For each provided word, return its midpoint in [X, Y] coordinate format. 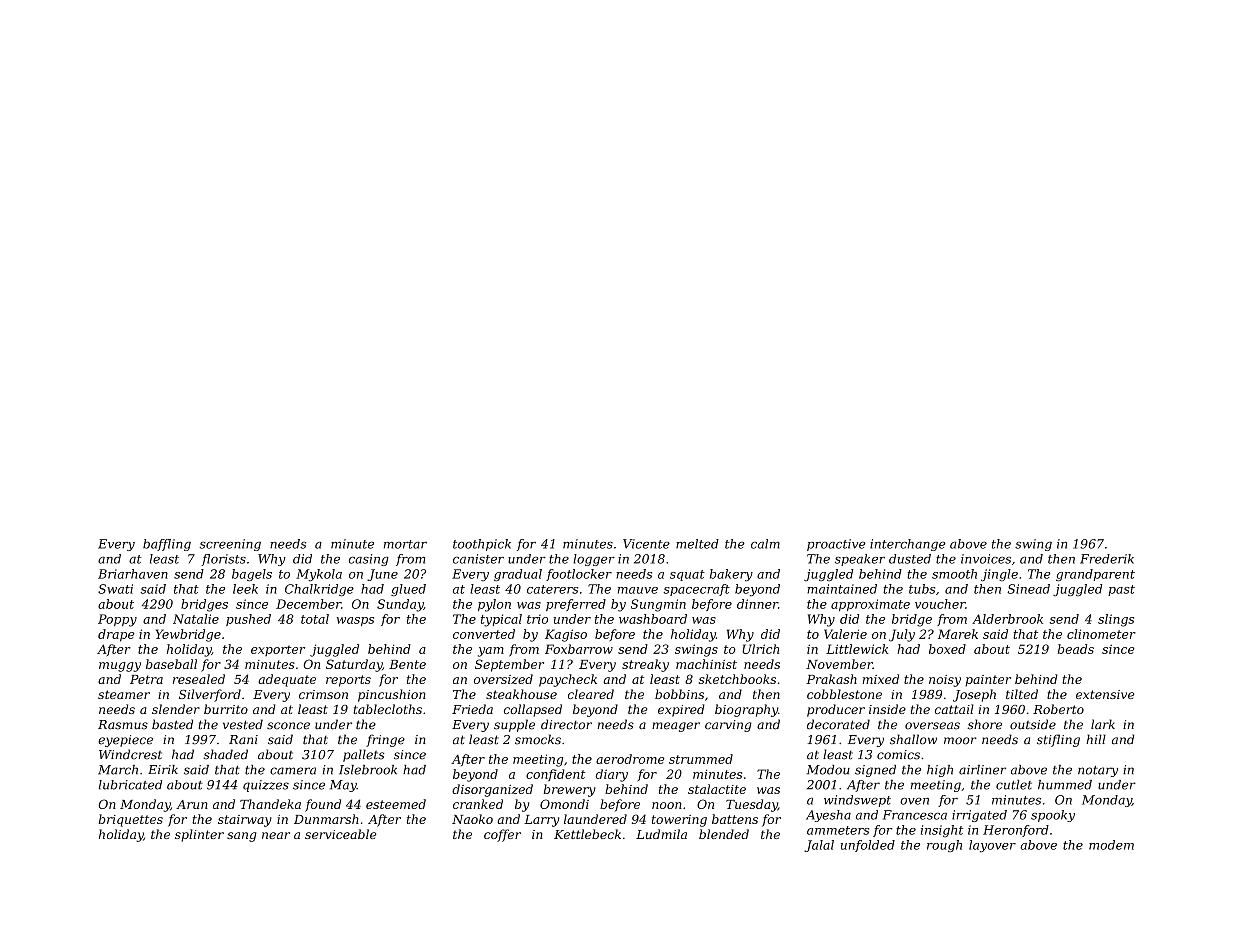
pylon [494, 605]
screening [230, 545]
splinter [199, 835]
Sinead [1028, 589]
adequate [287, 680]
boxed [947, 649]
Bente [407, 664]
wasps [355, 621]
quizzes [266, 786]
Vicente [646, 544]
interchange [908, 545]
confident [555, 775]
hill [1096, 739]
